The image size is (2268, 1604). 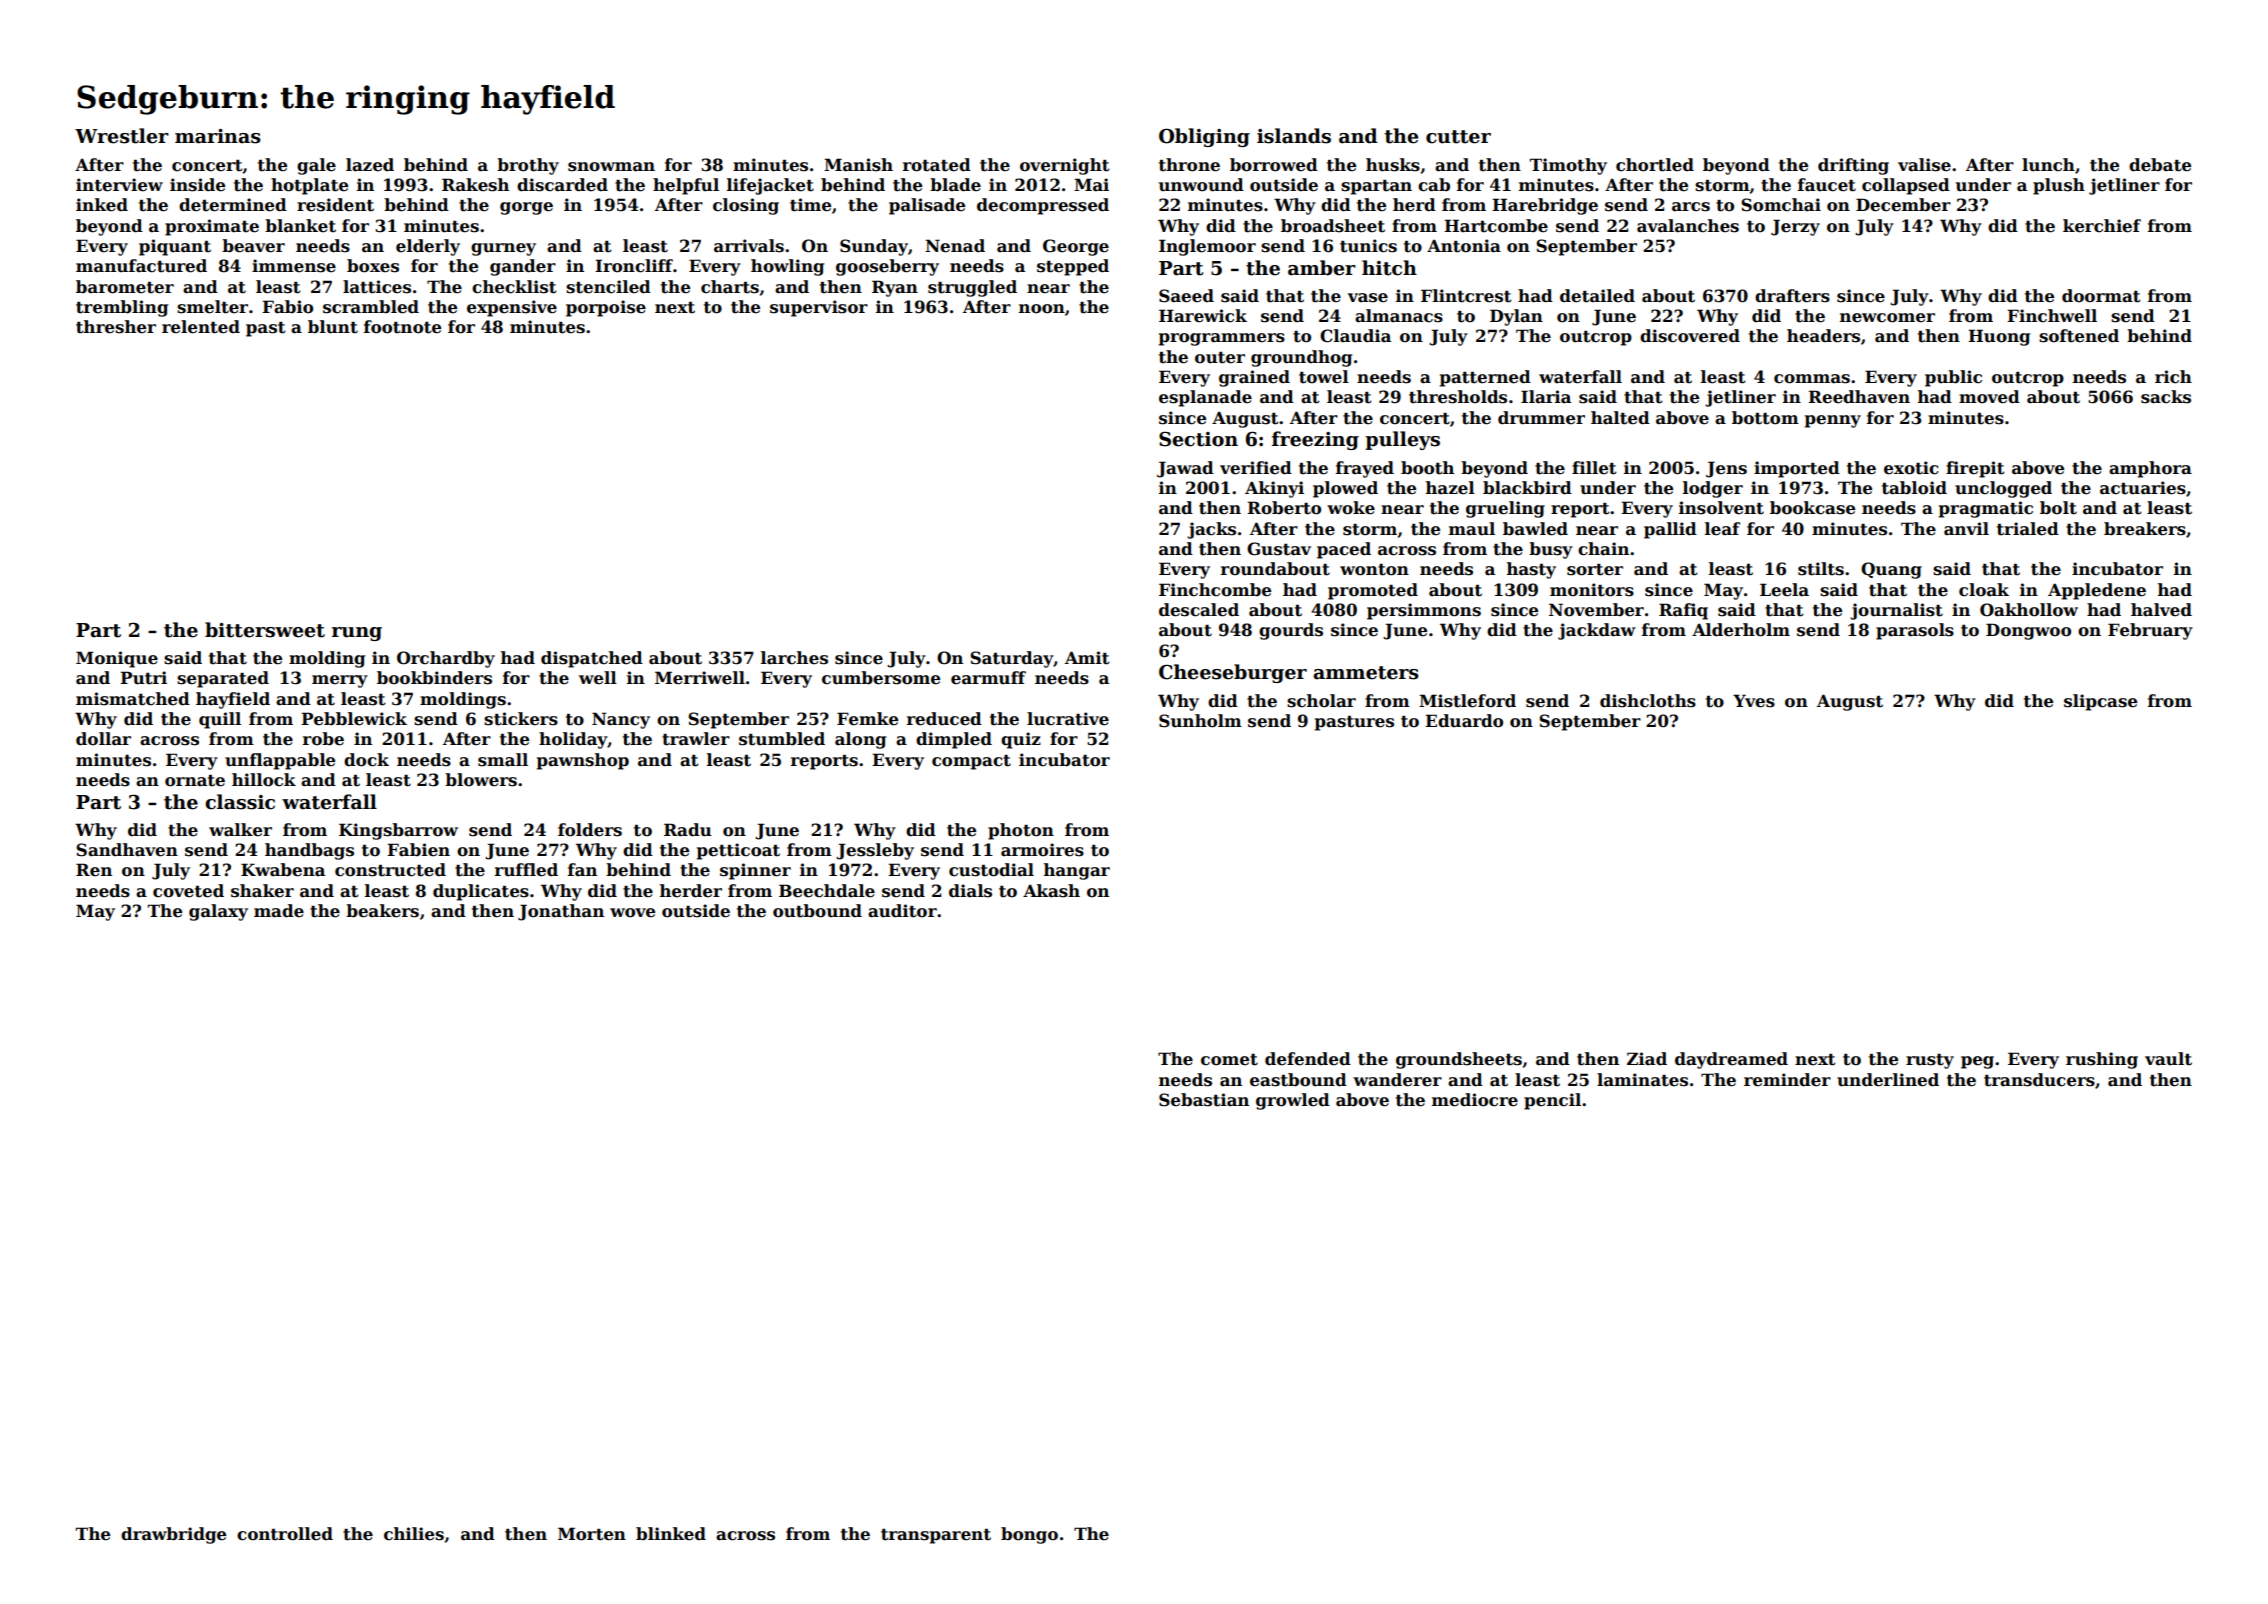 What do you see at coordinates (285, 1534) in the page?
I see `controlled` at bounding box center [285, 1534].
